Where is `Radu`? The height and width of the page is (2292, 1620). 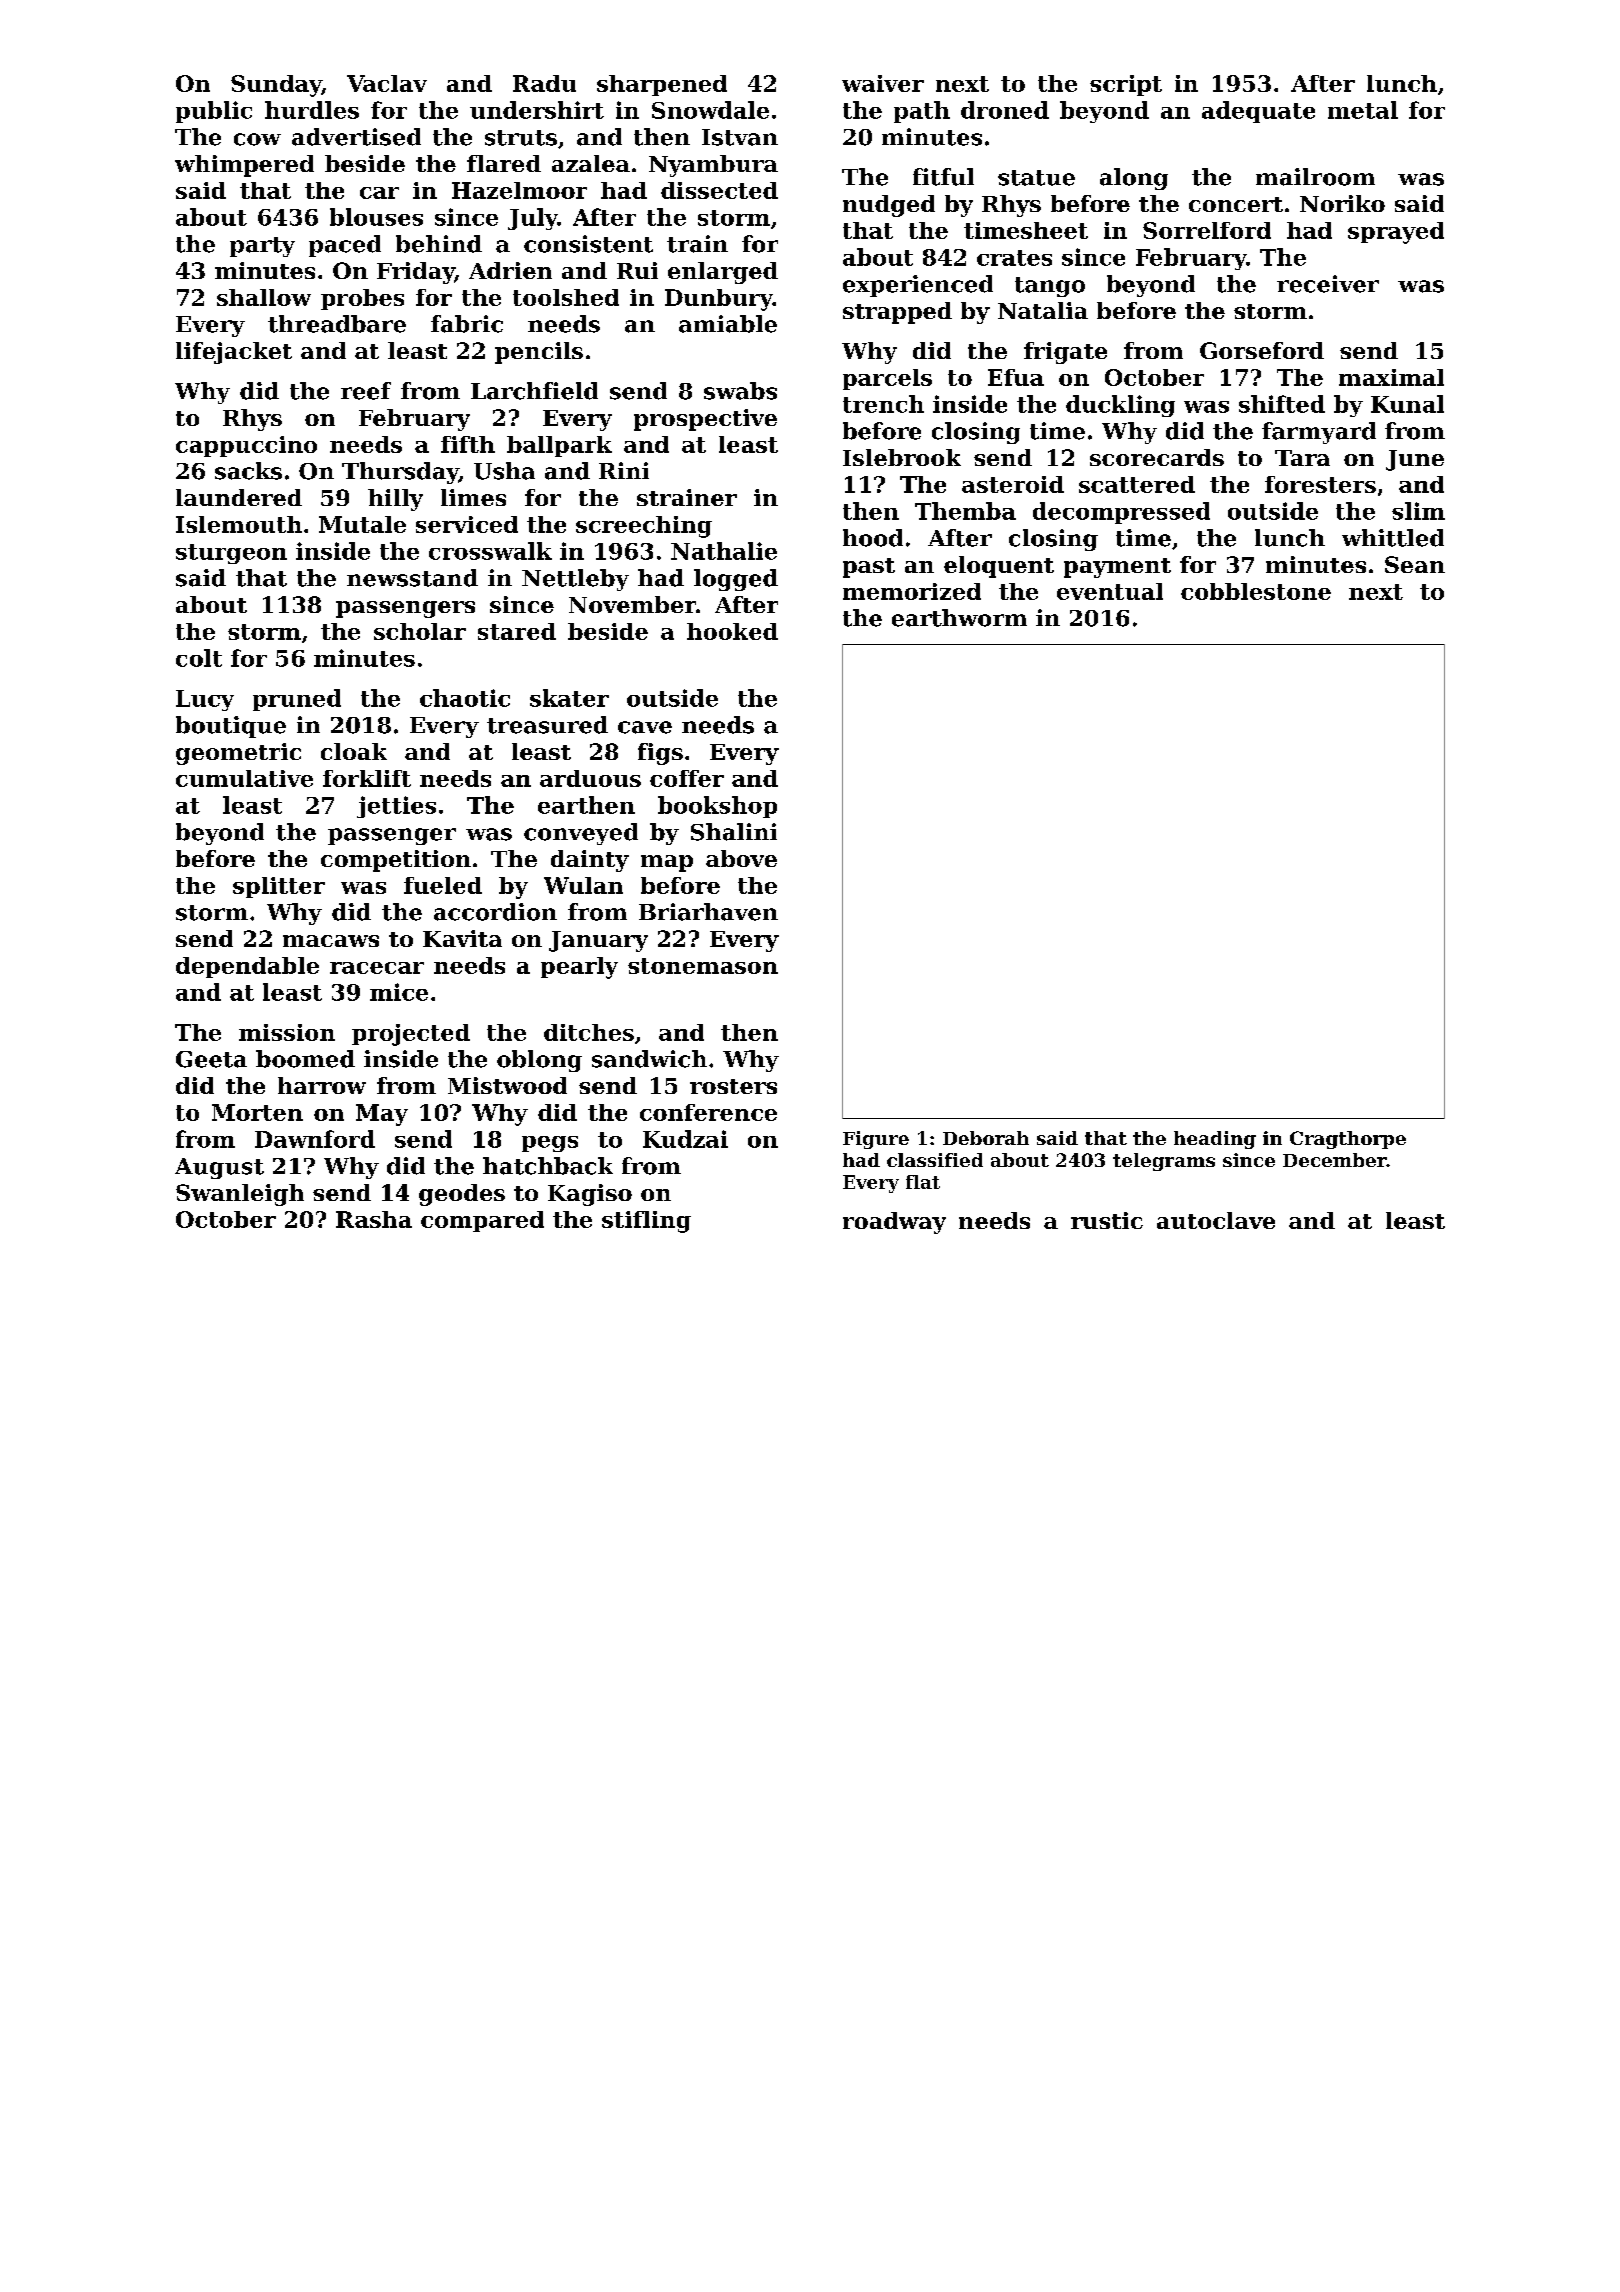
Radu is located at coordinates (544, 83).
